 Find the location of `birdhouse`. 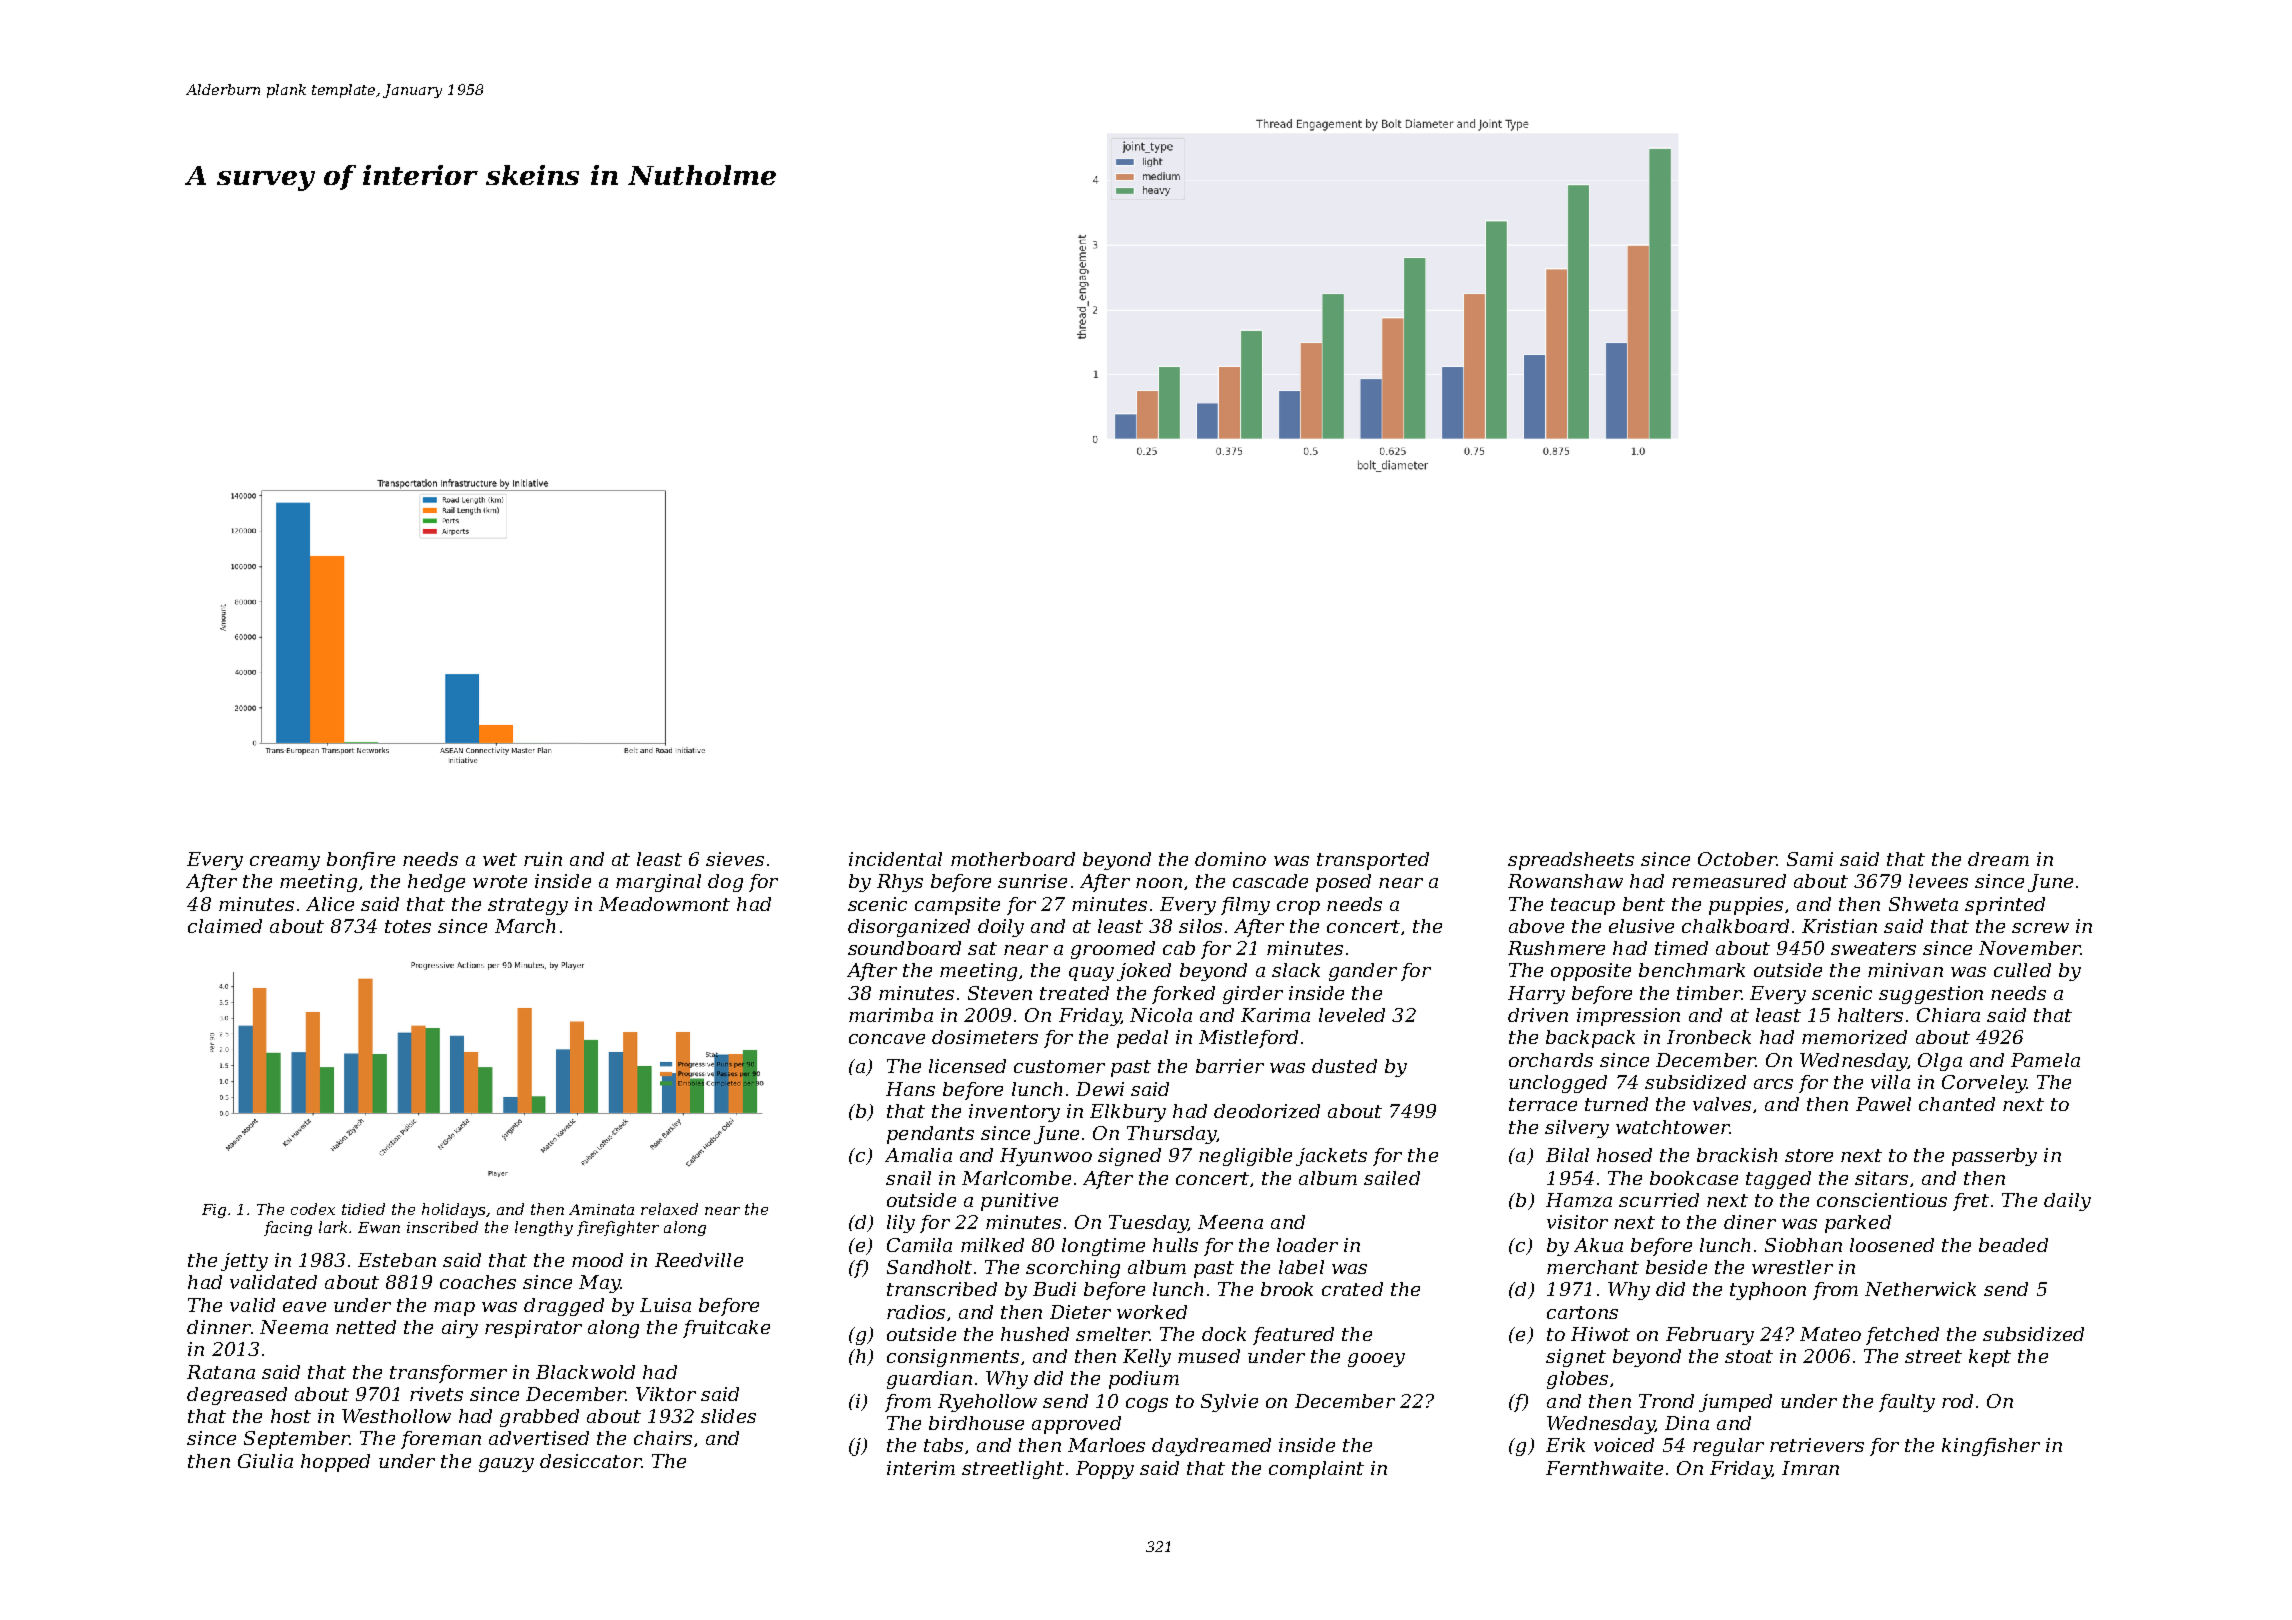

birdhouse is located at coordinates (976, 1423).
